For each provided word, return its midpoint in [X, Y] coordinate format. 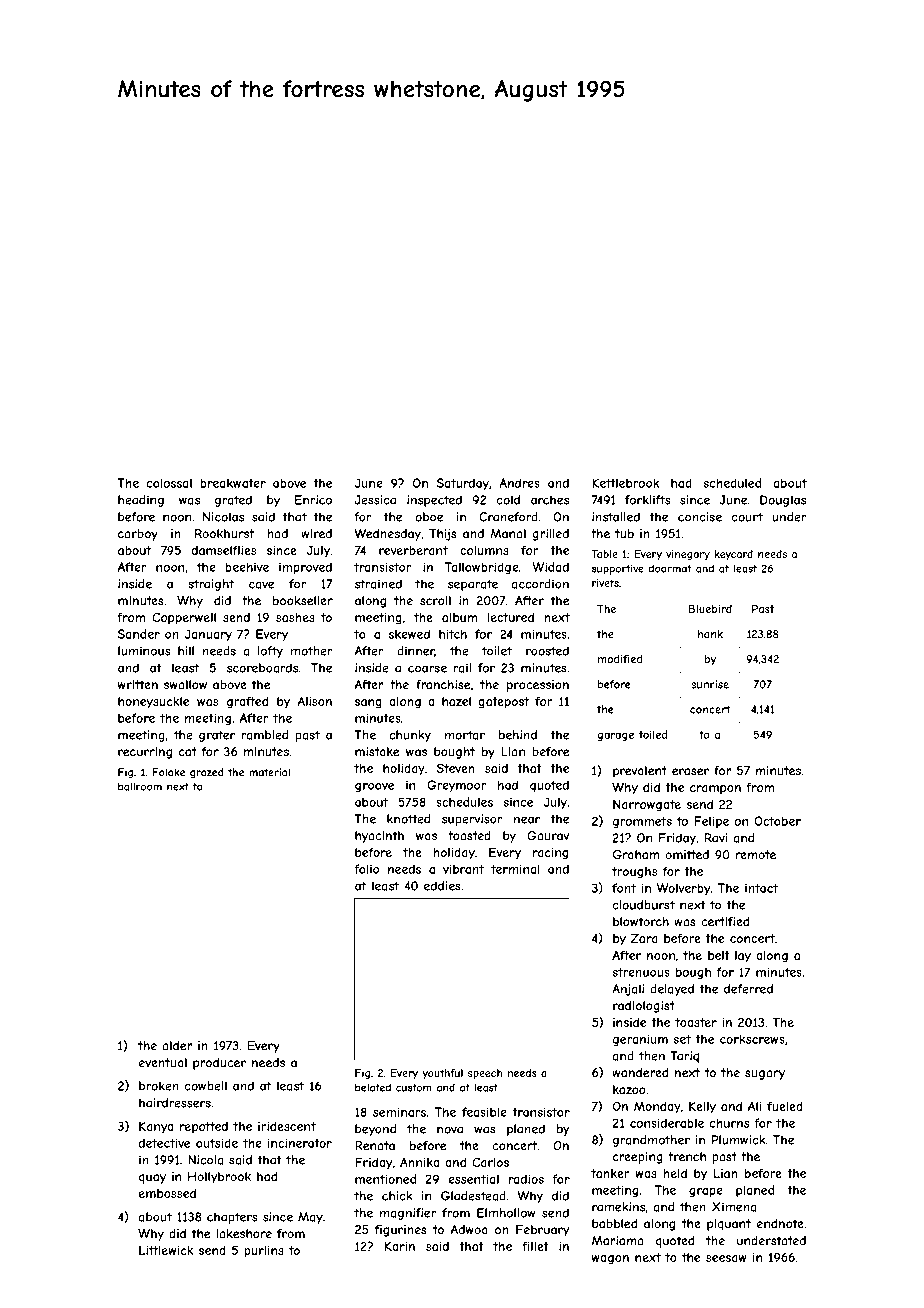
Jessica [375, 500]
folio [366, 869]
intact [761, 888]
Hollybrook [219, 1178]
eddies [442, 886]
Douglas [783, 501]
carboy [138, 535]
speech [485, 1074]
